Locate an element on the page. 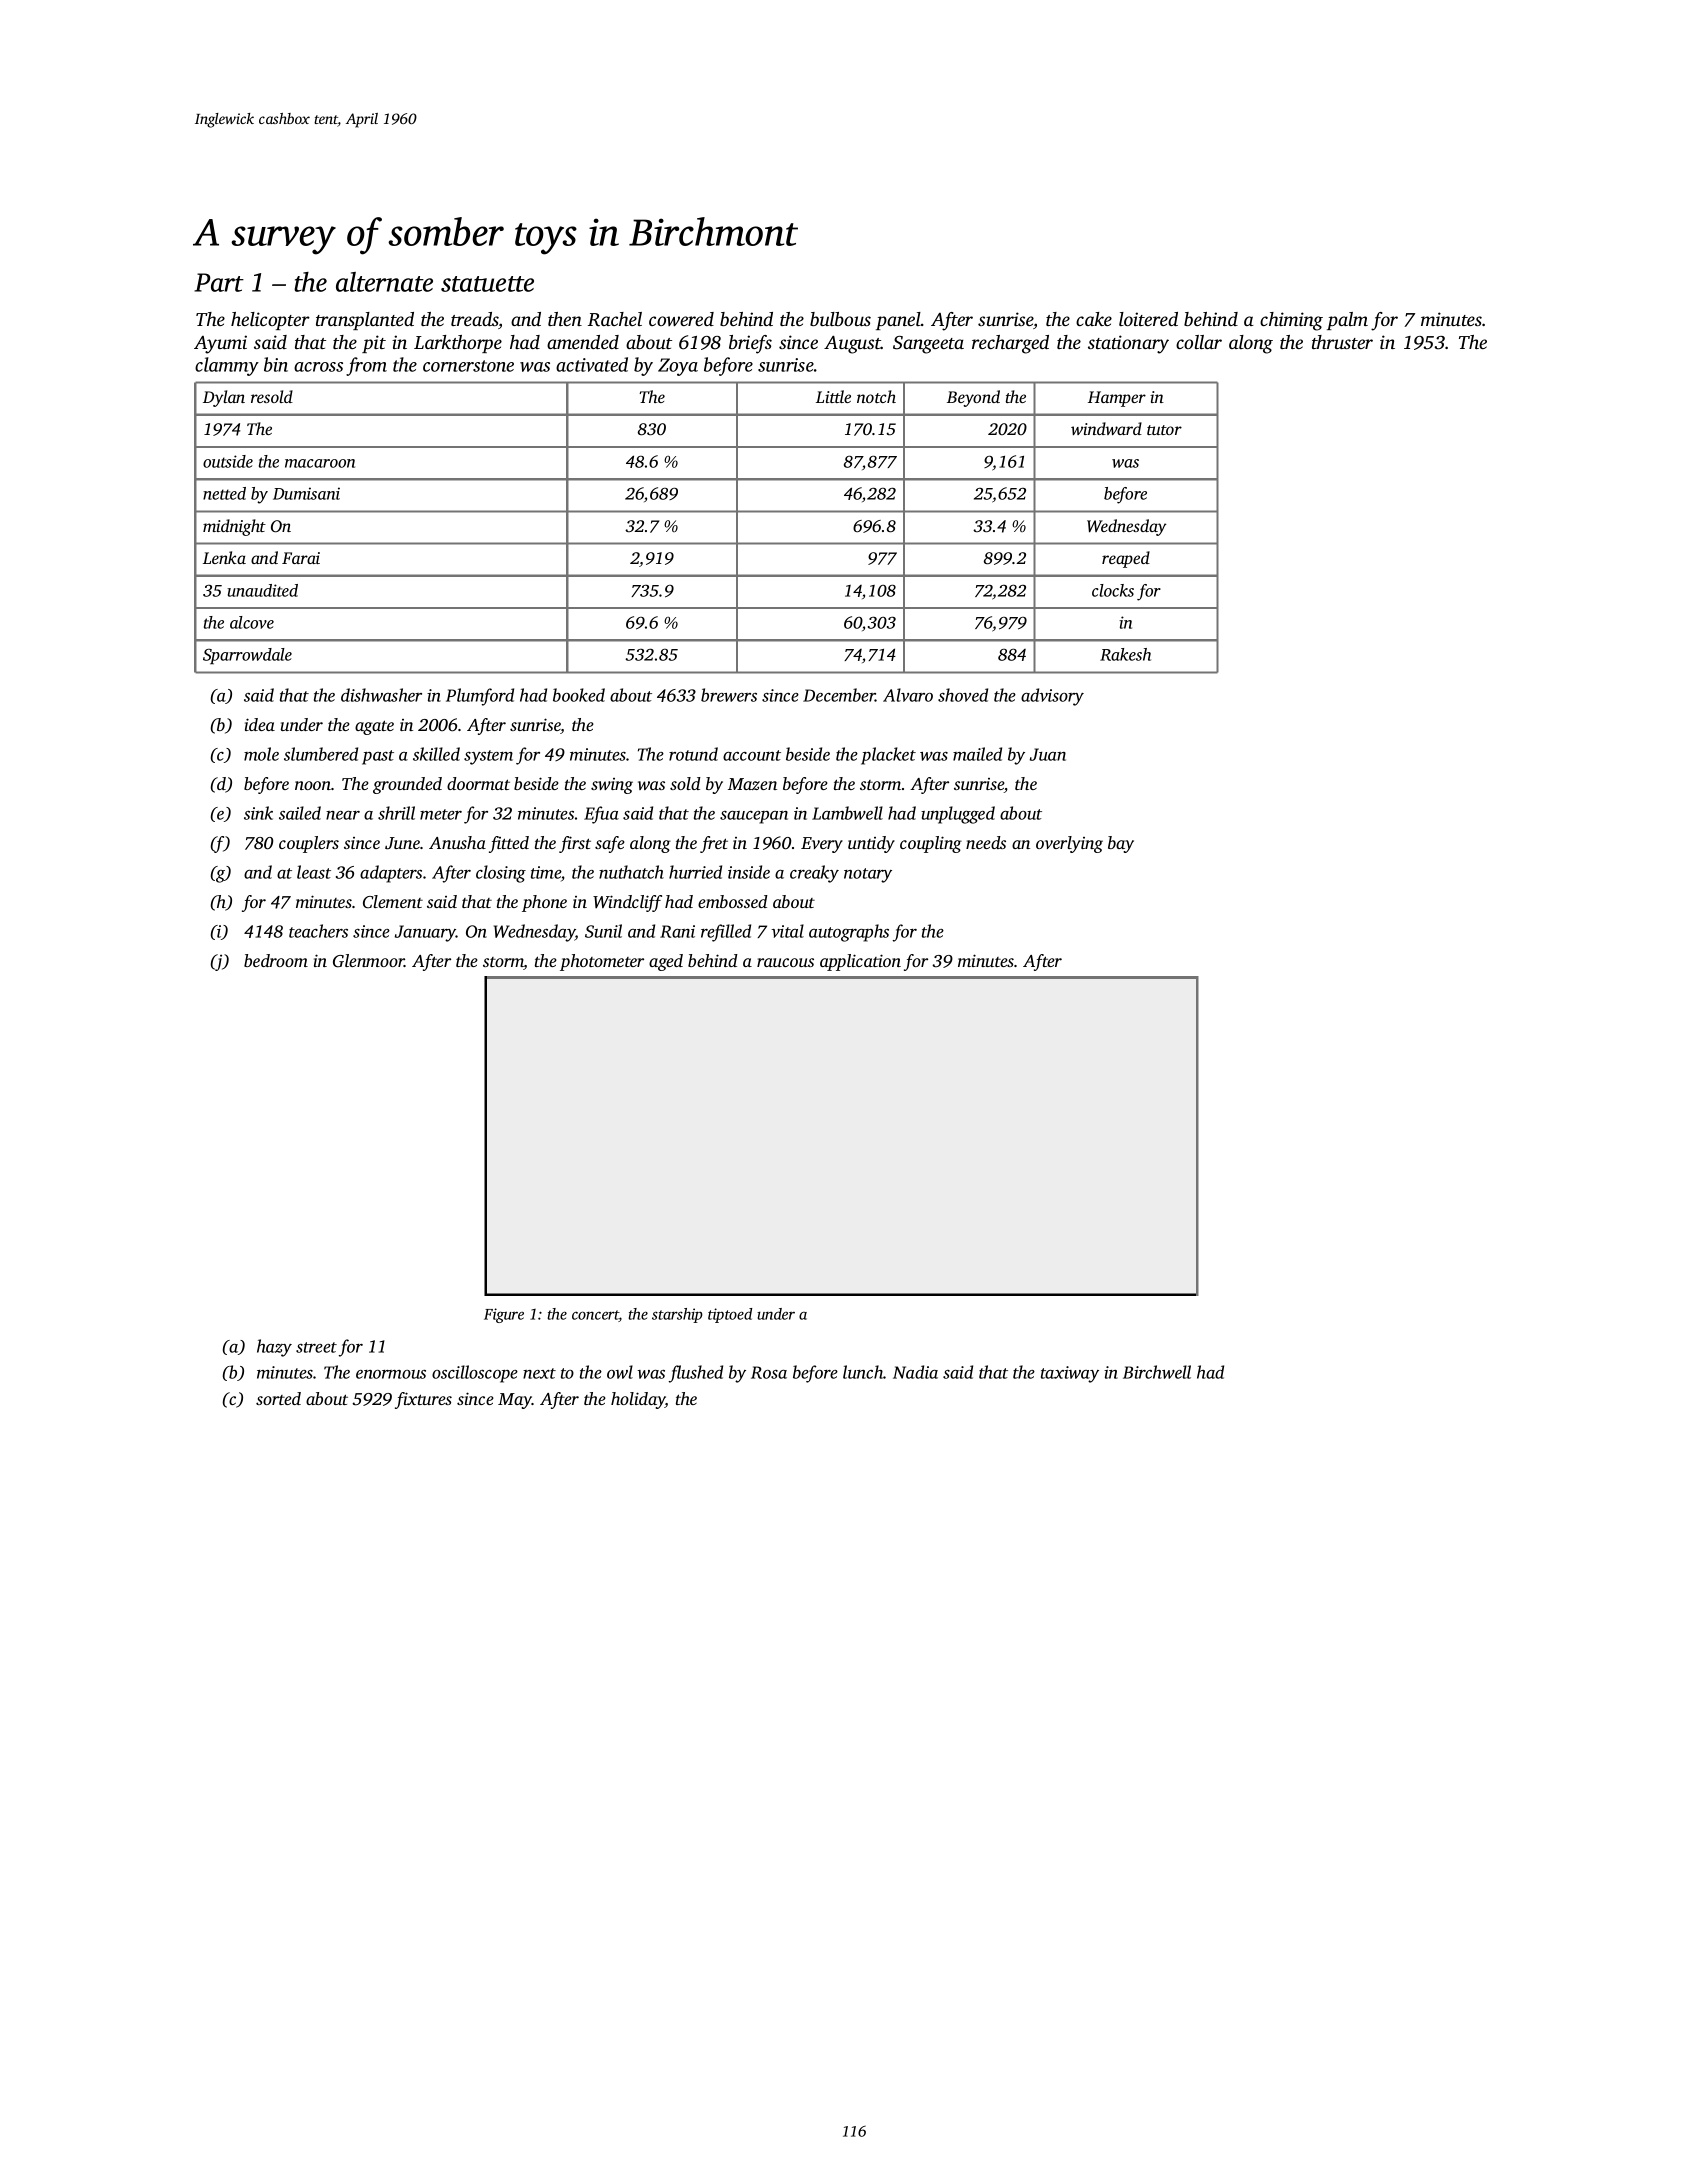 This image has width=1683, height=2178. aged is located at coordinates (666, 962).
